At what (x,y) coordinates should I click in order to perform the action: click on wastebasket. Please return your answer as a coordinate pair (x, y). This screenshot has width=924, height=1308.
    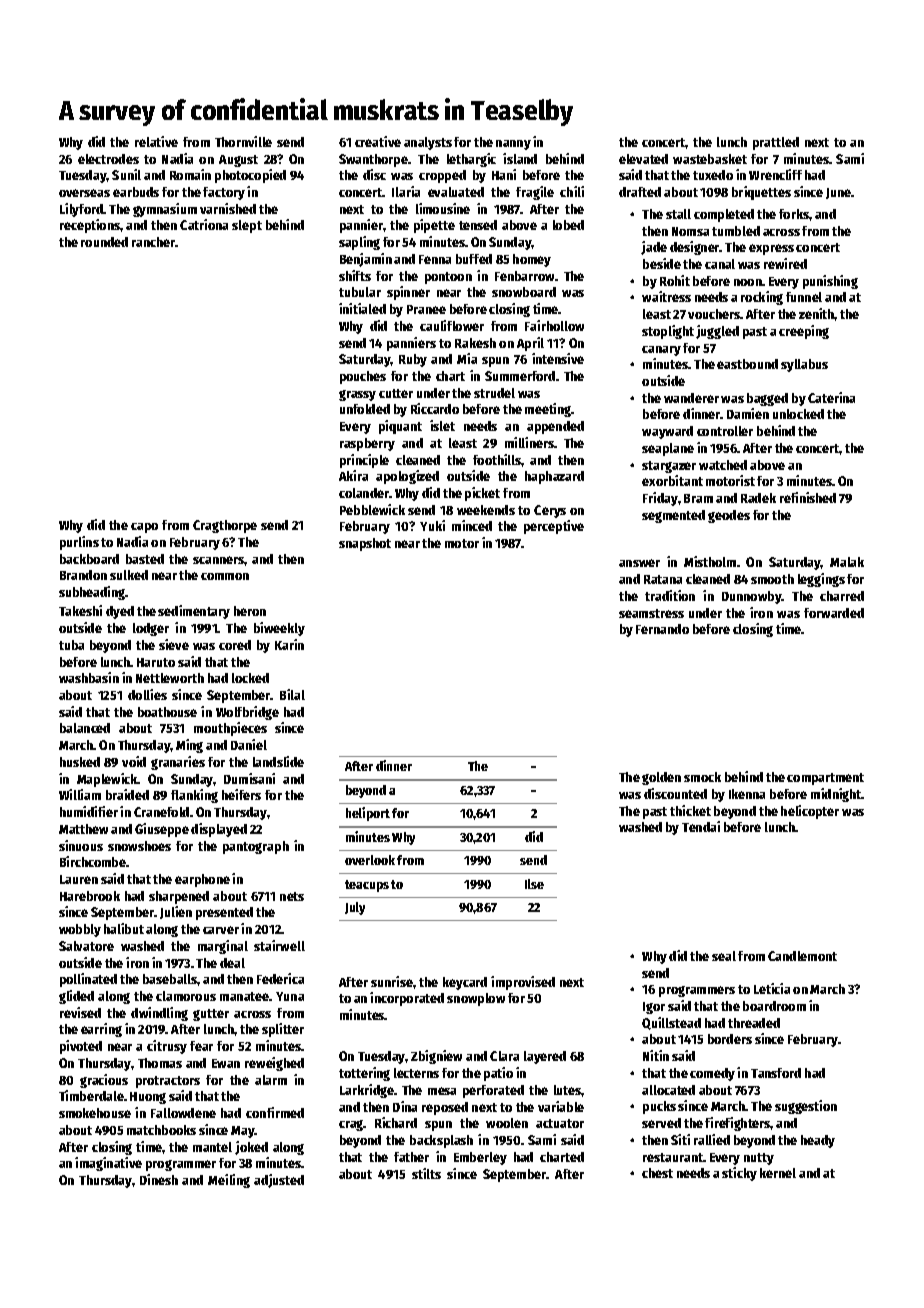
    Looking at the image, I should click on (710, 159).
